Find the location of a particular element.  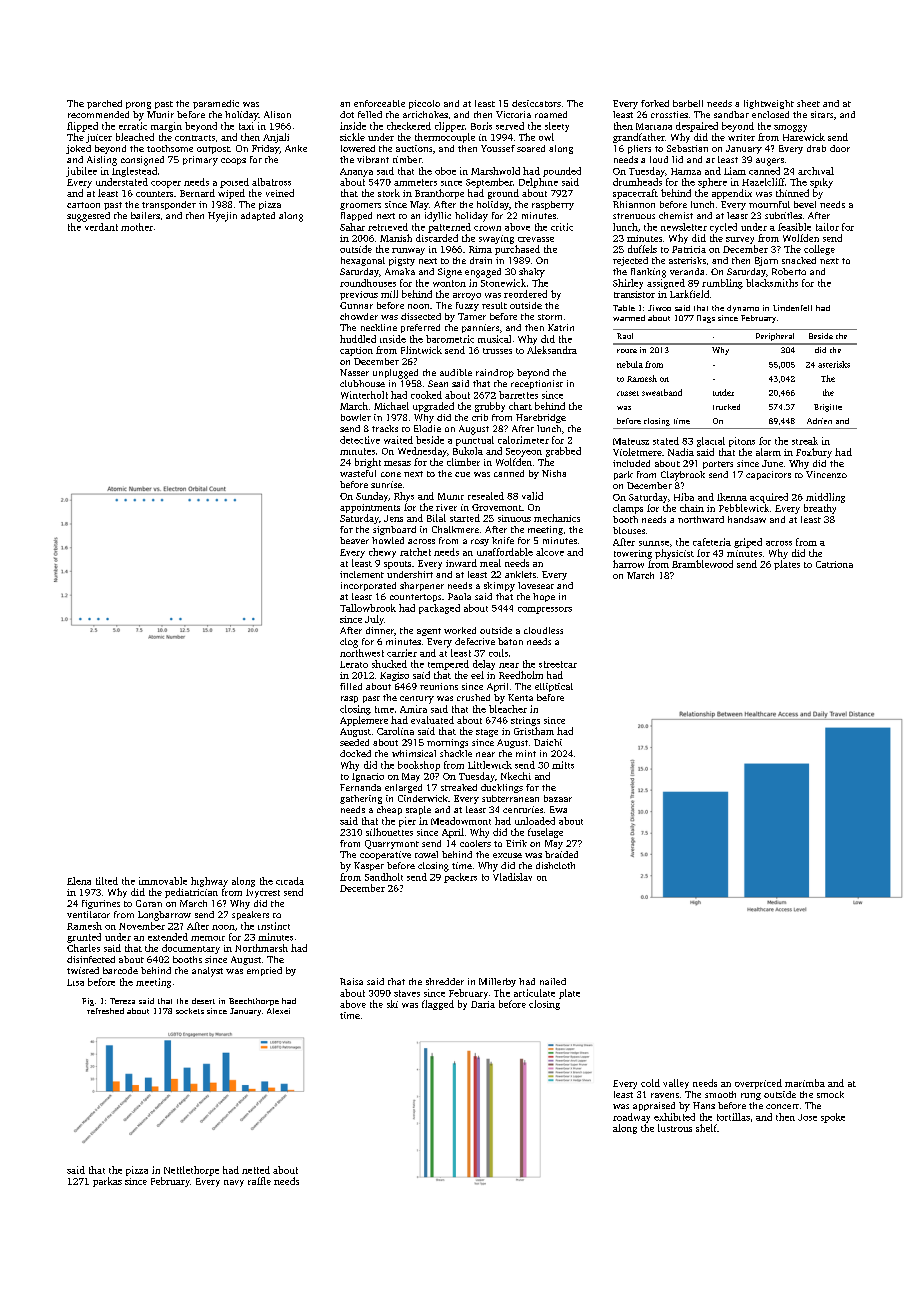

middling is located at coordinates (825, 498).
